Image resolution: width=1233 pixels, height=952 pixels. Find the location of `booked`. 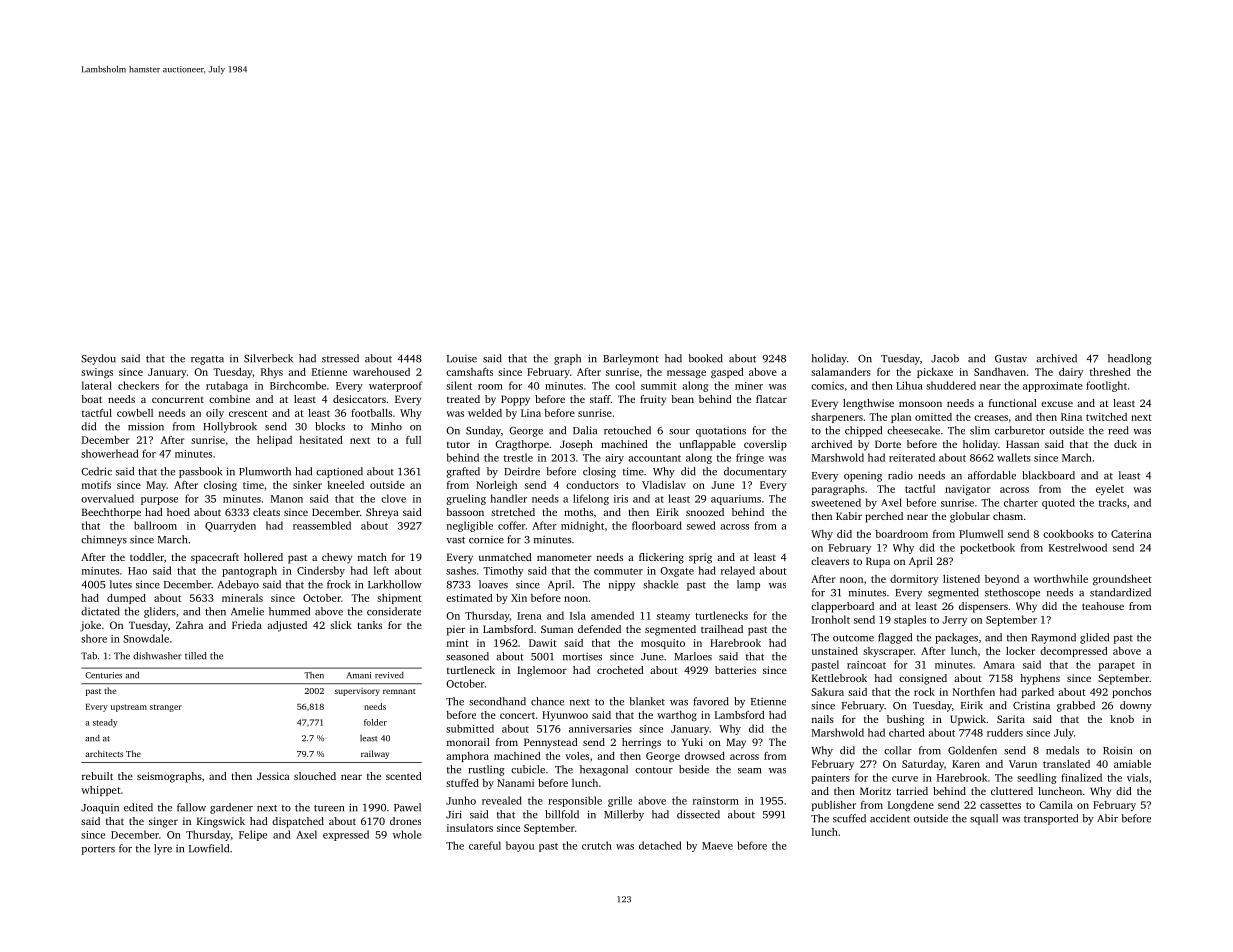

booked is located at coordinates (705, 358).
